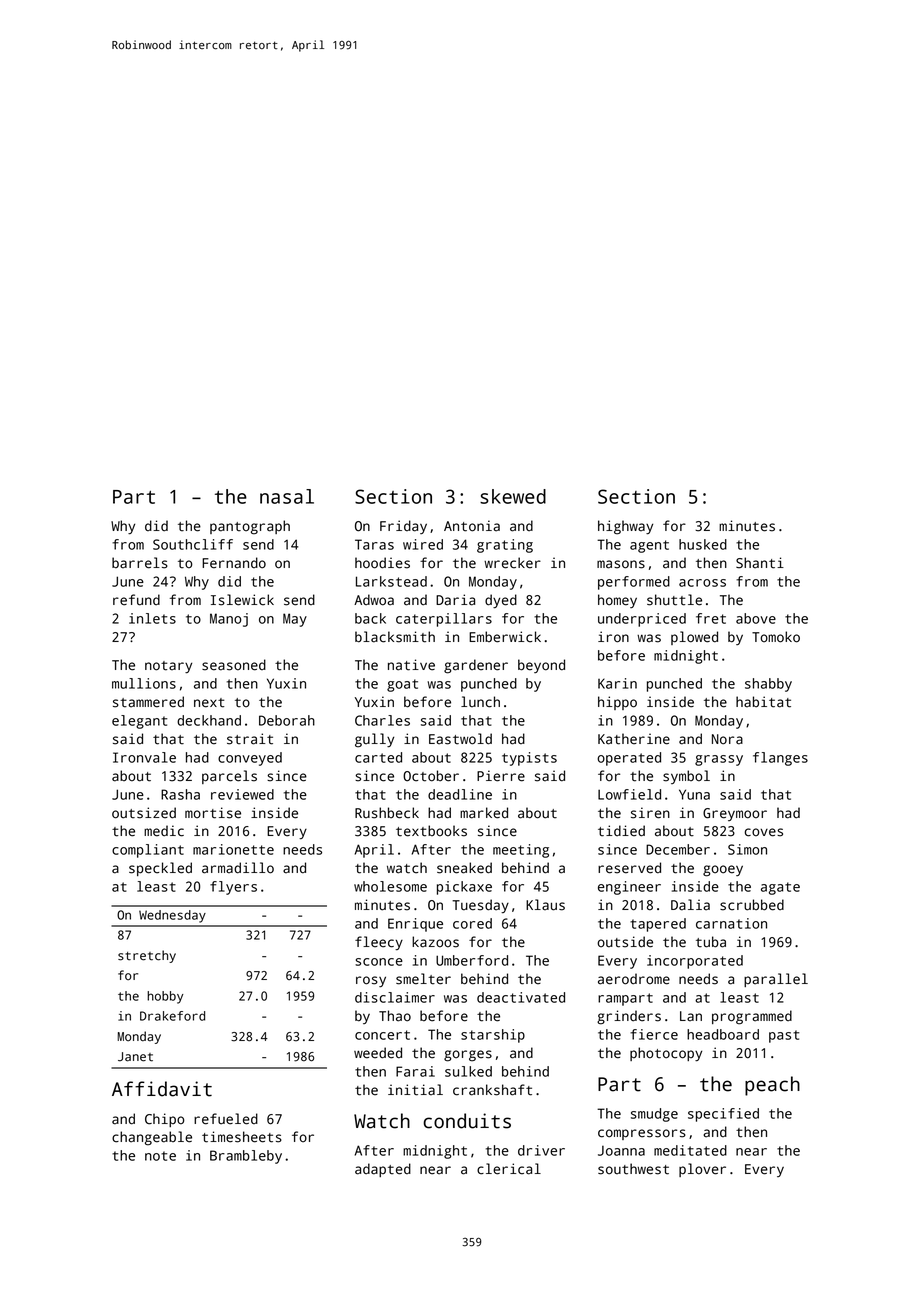 This screenshot has width=924, height=1308. Describe the element at coordinates (723, 1115) in the screenshot. I see `specified` at that location.
